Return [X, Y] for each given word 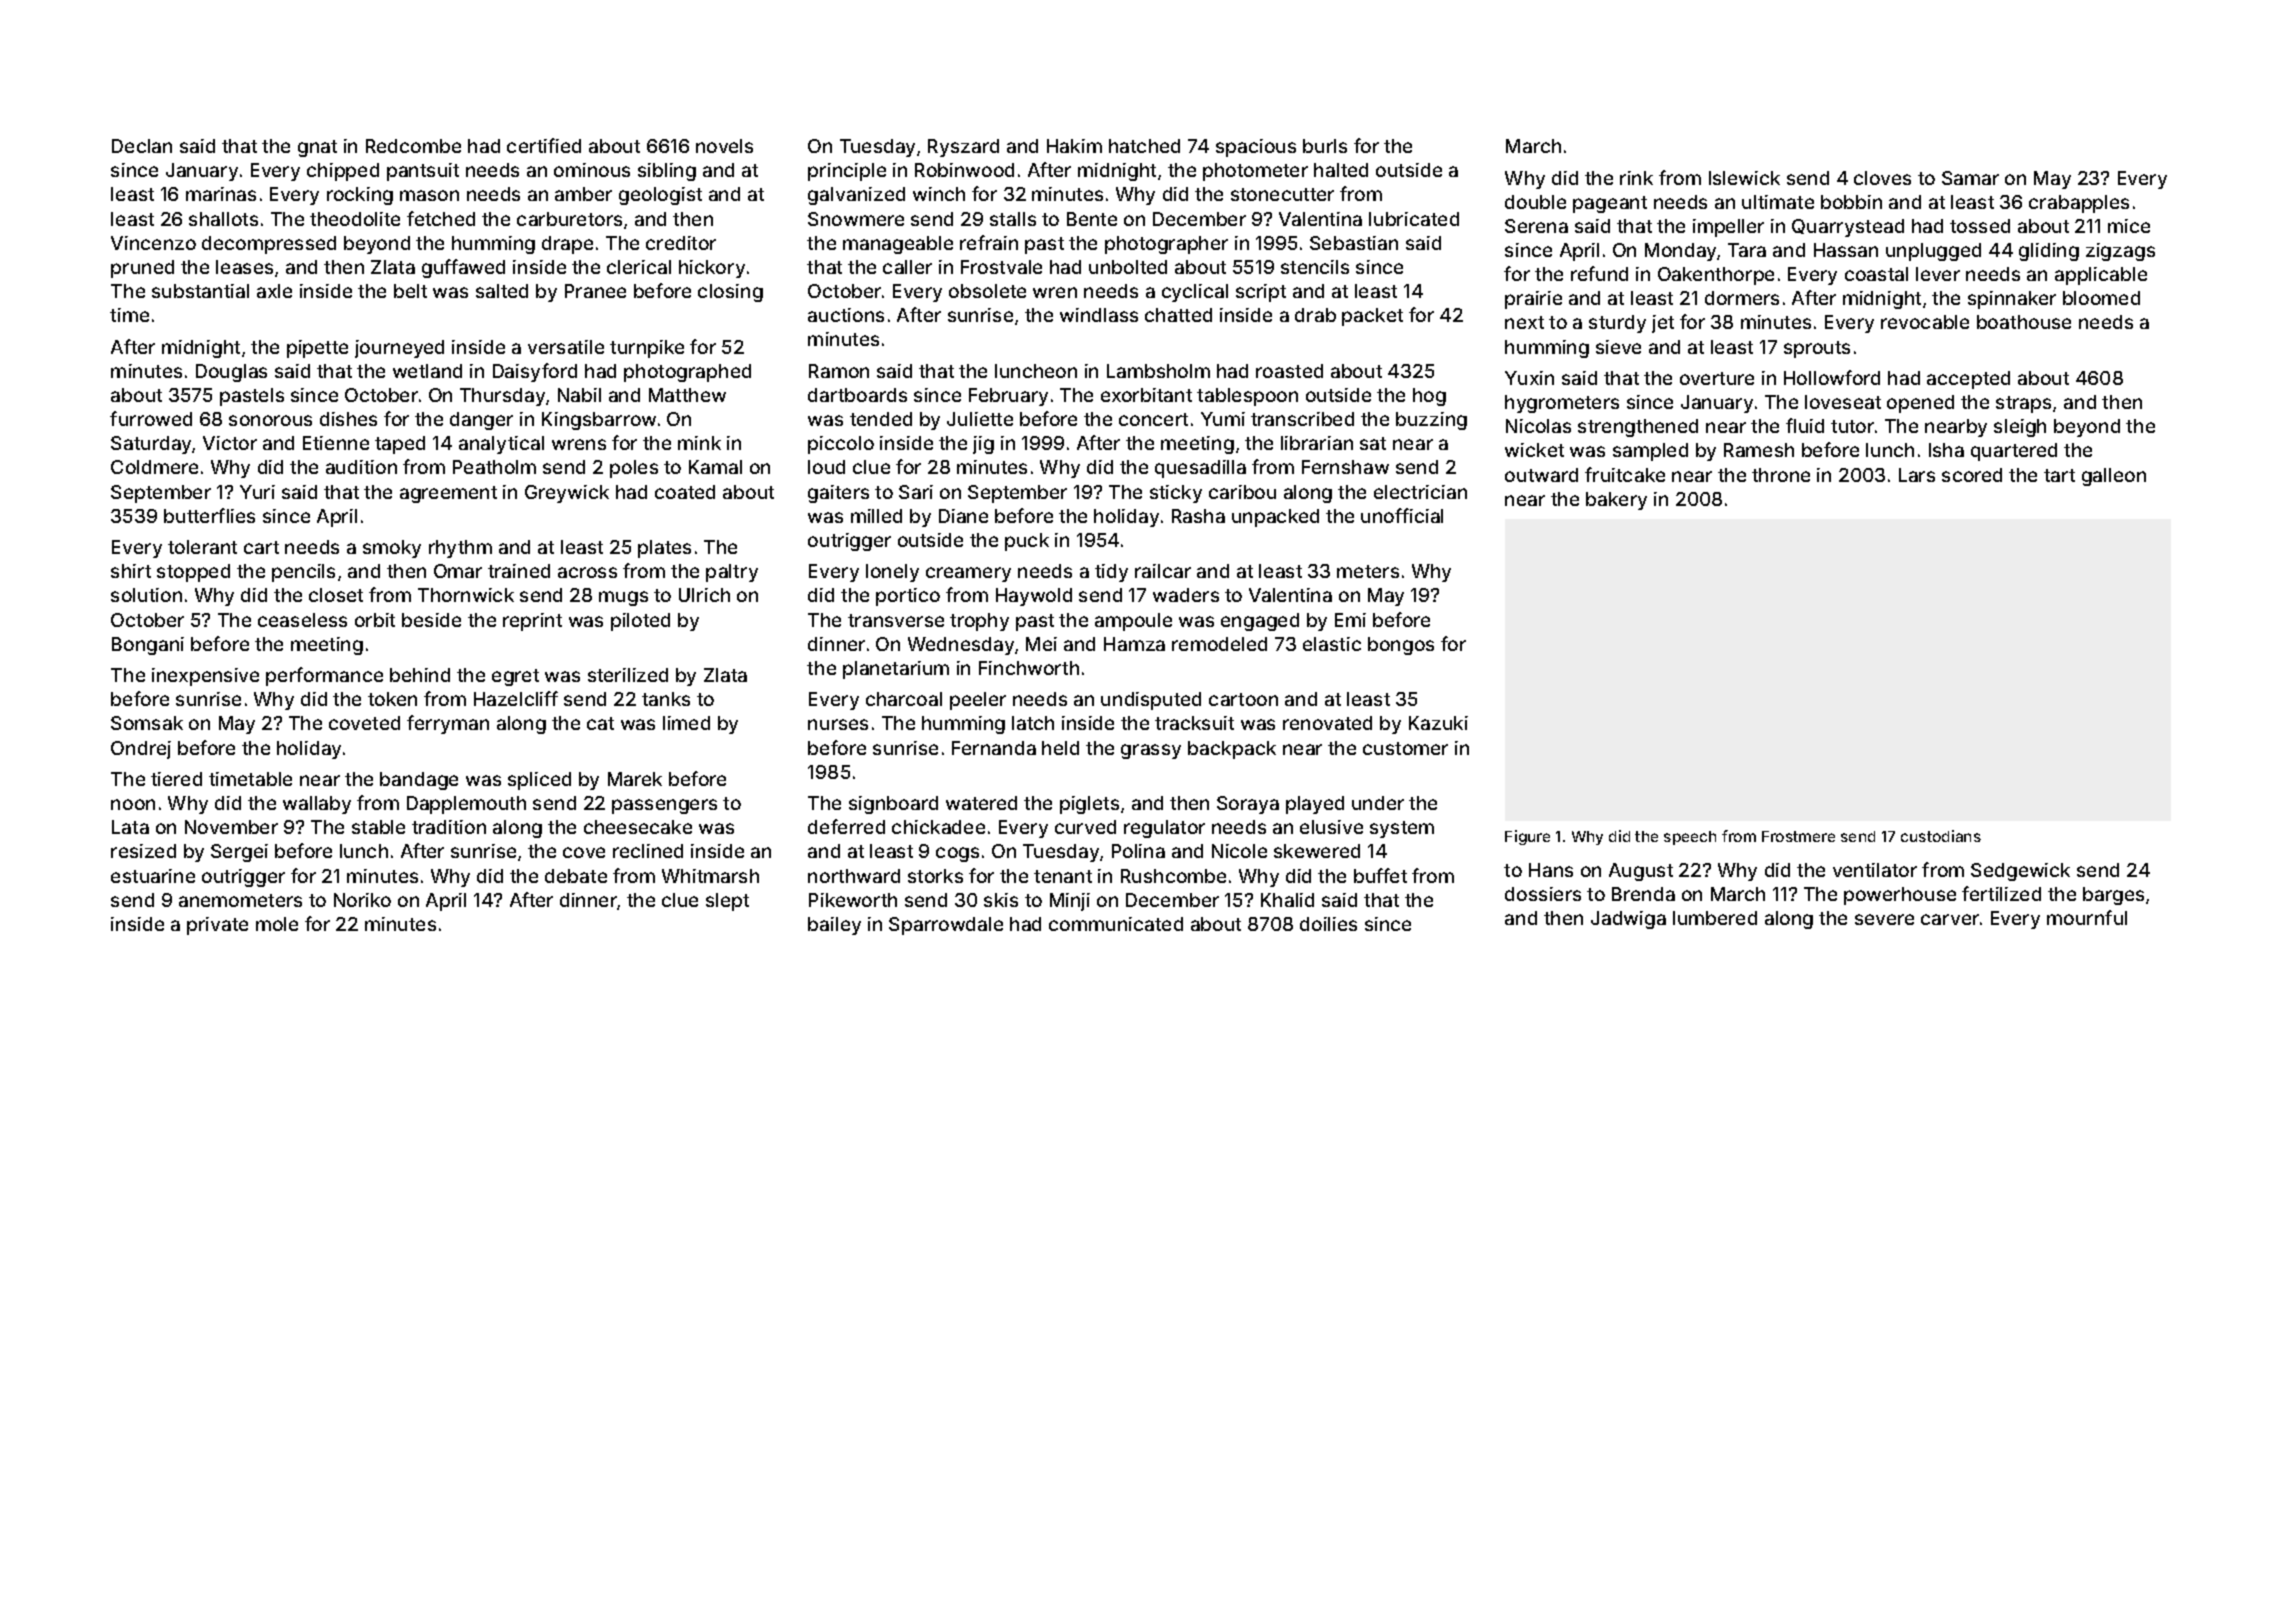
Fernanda [994, 748]
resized [143, 851]
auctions [846, 315]
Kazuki [1438, 723]
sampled [1650, 452]
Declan [142, 146]
